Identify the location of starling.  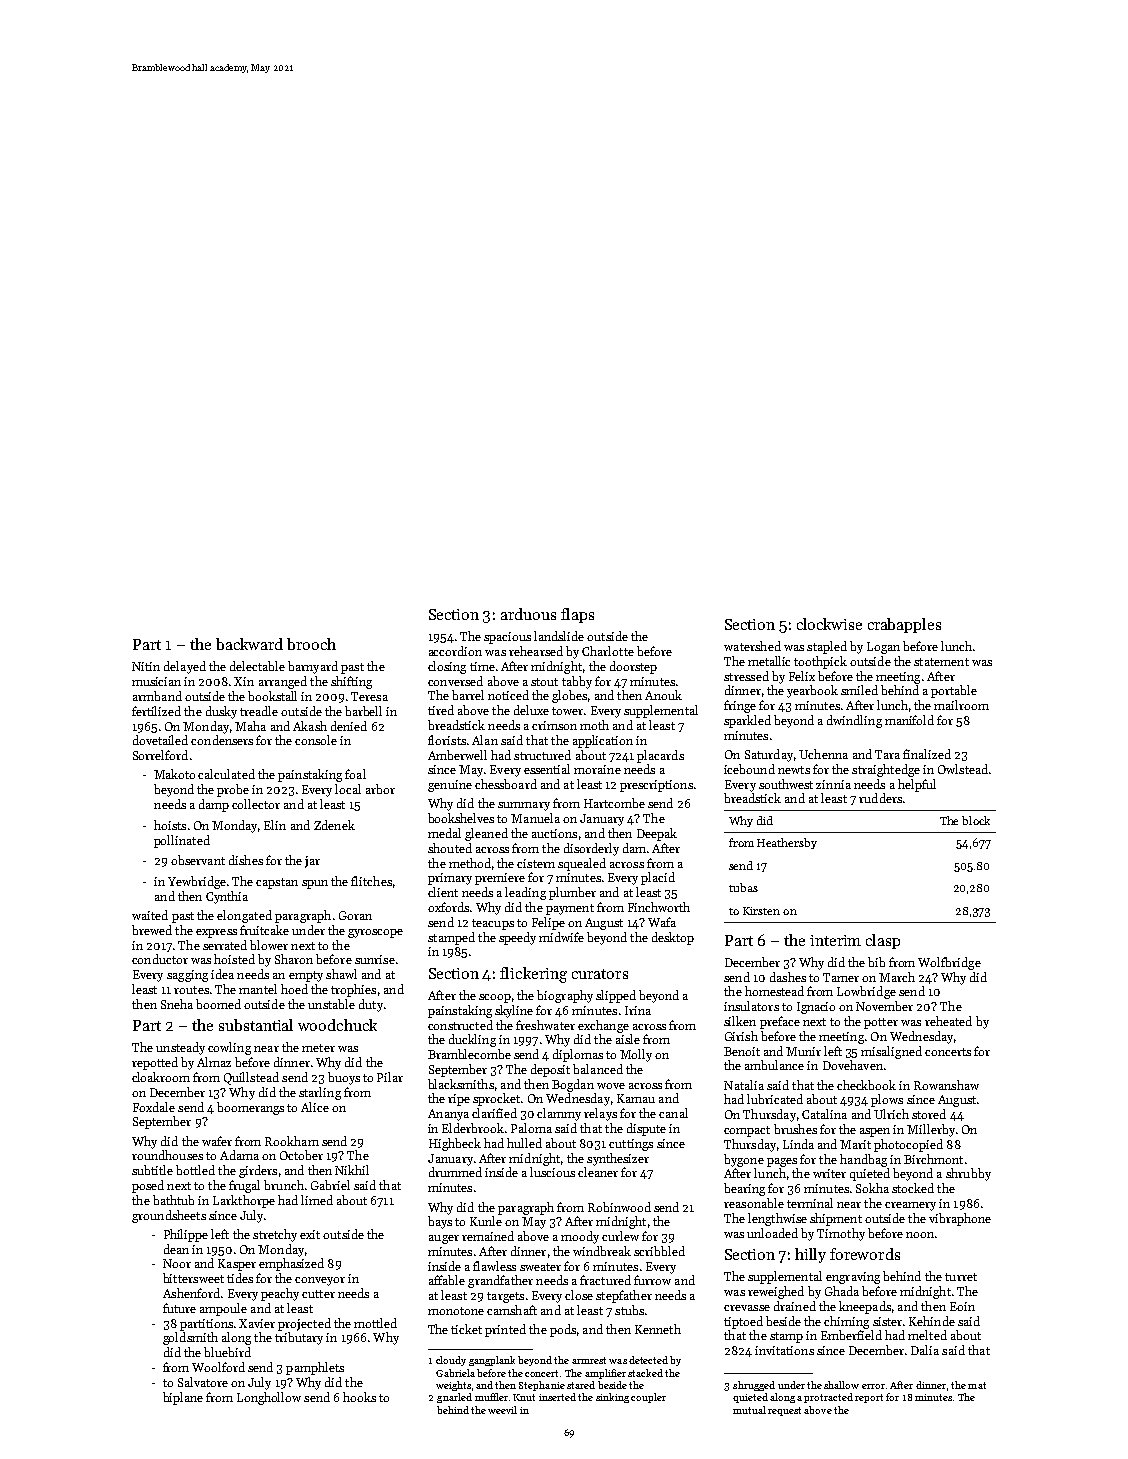
(320, 1093).
